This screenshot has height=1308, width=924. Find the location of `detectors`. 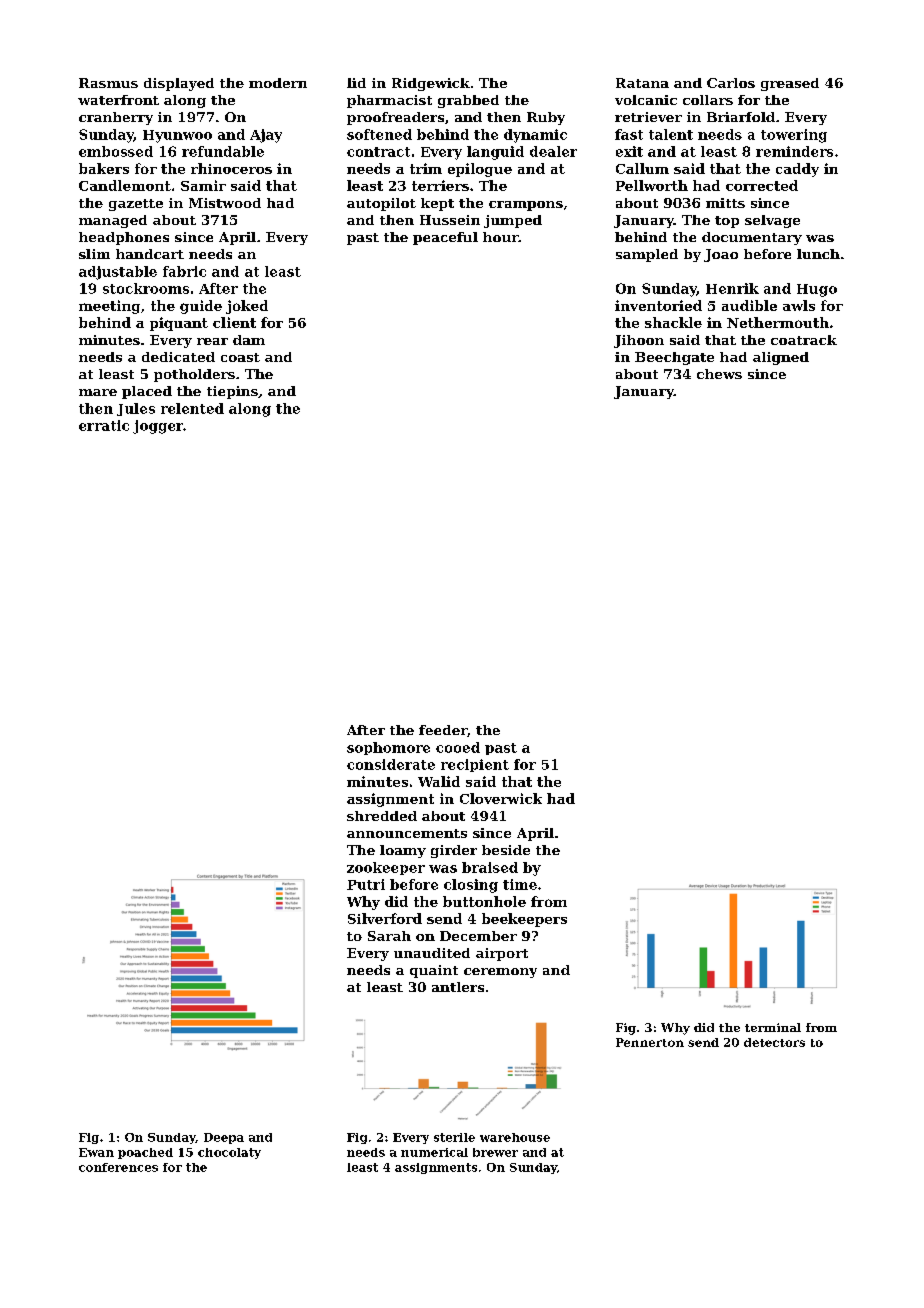

detectors is located at coordinates (774, 1042).
